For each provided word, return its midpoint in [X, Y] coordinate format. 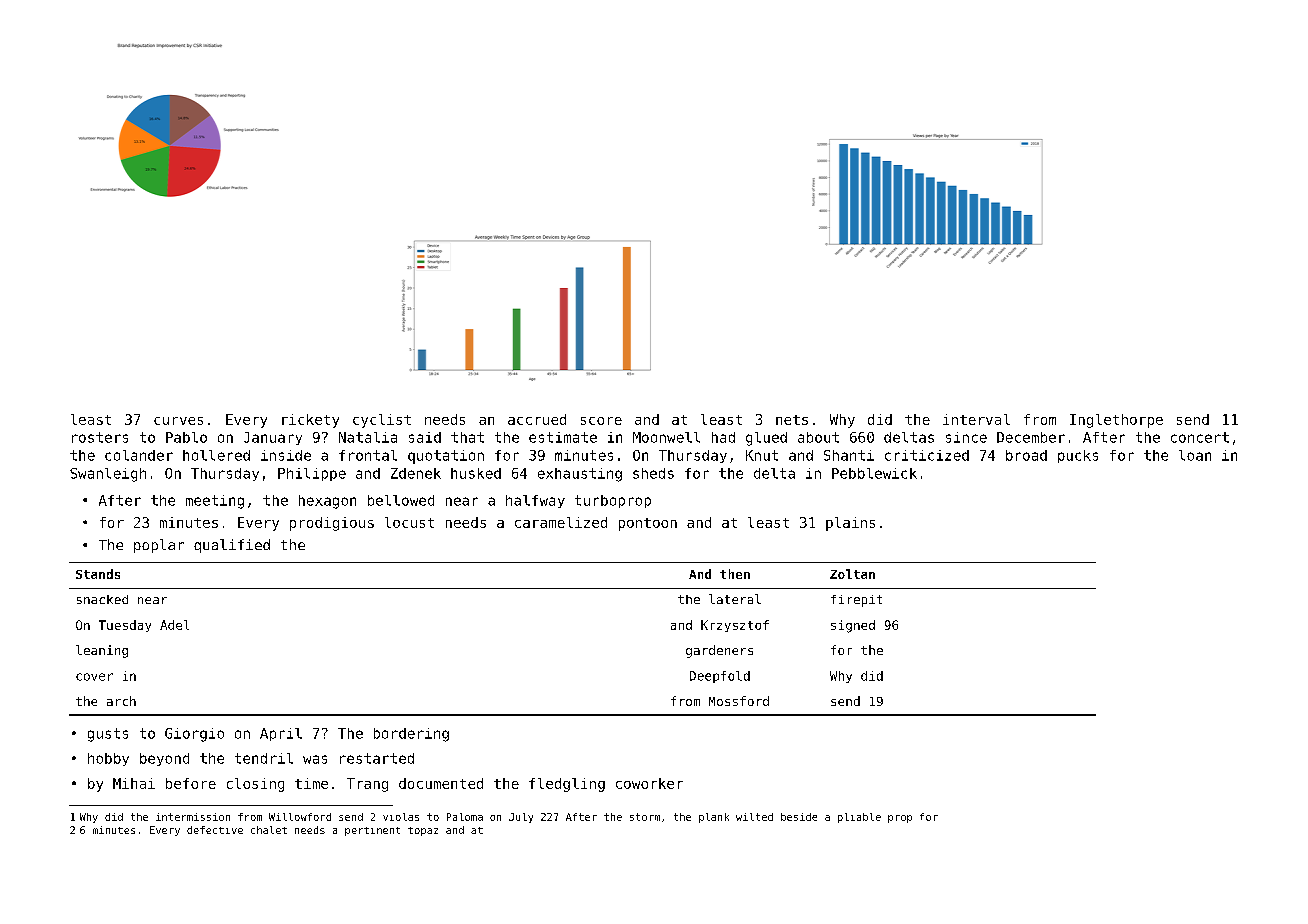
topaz [423, 831]
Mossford [739, 701]
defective [215, 830]
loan [1195, 455]
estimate [563, 437]
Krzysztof [735, 626]
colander [139, 455]
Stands [98, 574]
